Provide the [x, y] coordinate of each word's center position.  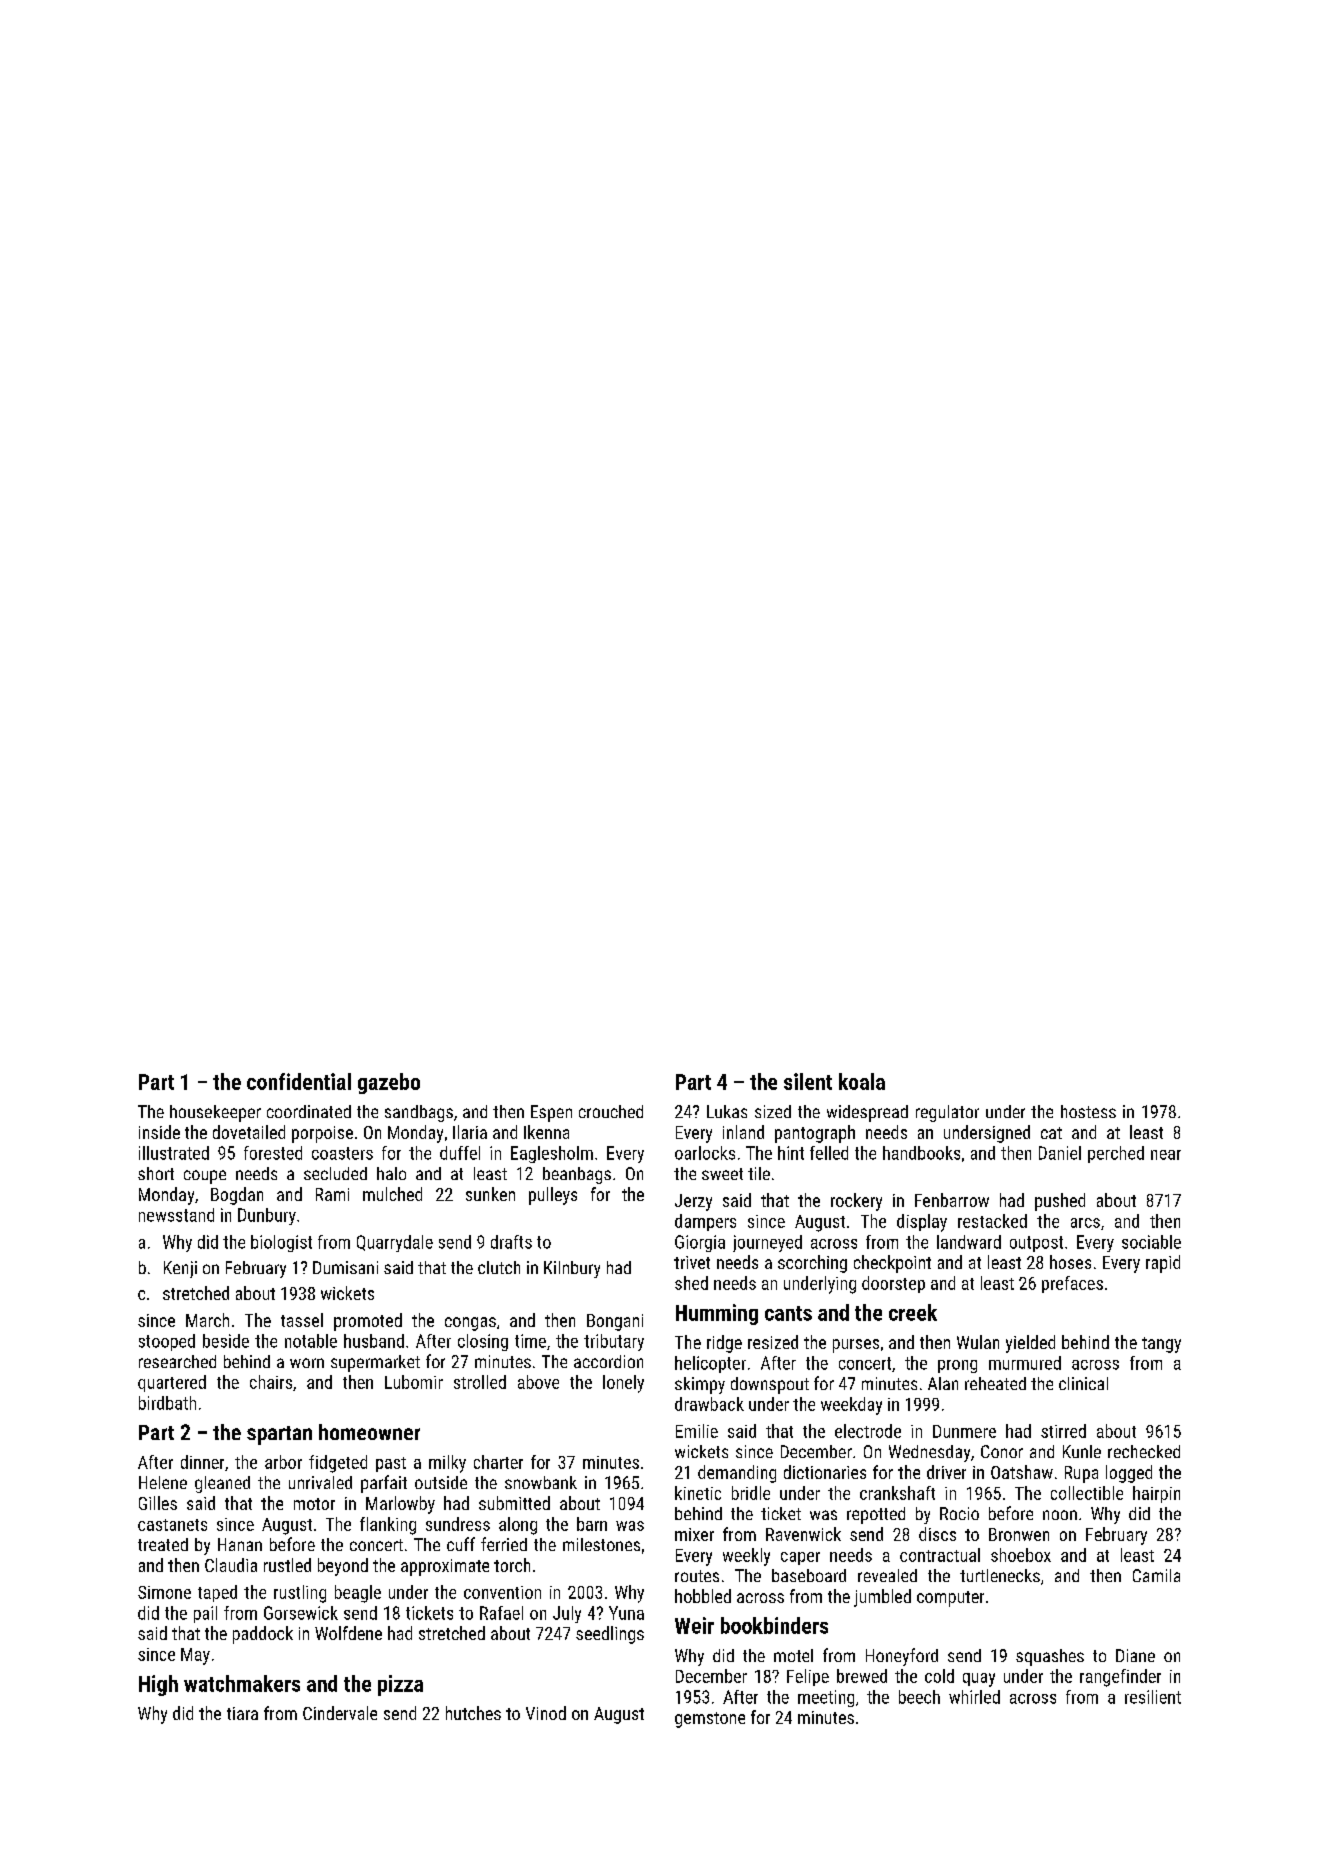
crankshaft [897, 1493]
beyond [343, 1567]
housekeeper [215, 1113]
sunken [490, 1194]
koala [862, 1081]
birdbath [167, 1403]
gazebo [389, 1083]
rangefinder [1120, 1678]
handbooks [921, 1153]
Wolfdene [348, 1633]
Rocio [959, 1513]
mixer [694, 1534]
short [156, 1173]
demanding [737, 1474]
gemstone [710, 1720]
